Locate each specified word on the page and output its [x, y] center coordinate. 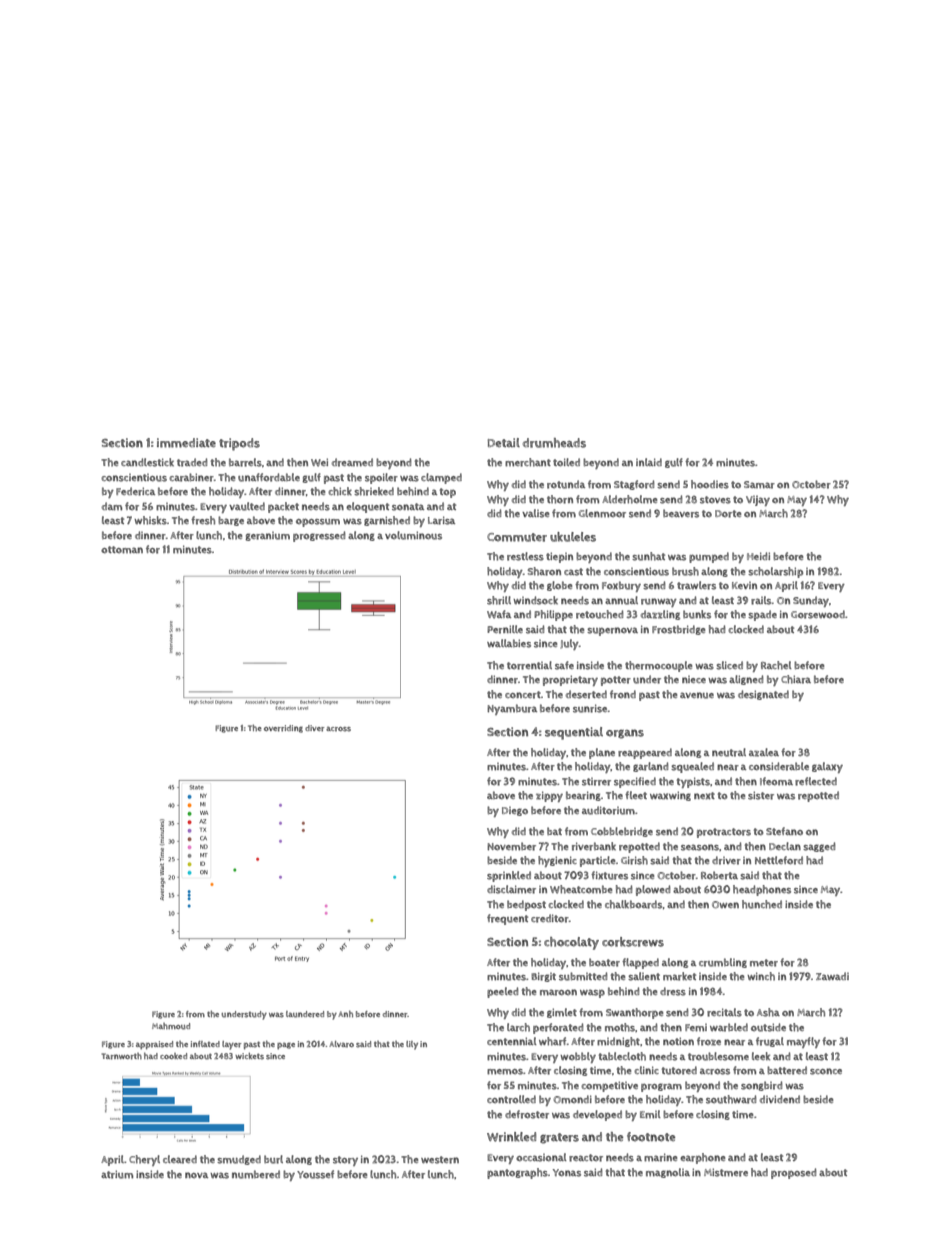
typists [693, 782]
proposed [793, 1173]
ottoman [122, 550]
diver [314, 728]
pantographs [517, 1173]
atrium [117, 1174]
